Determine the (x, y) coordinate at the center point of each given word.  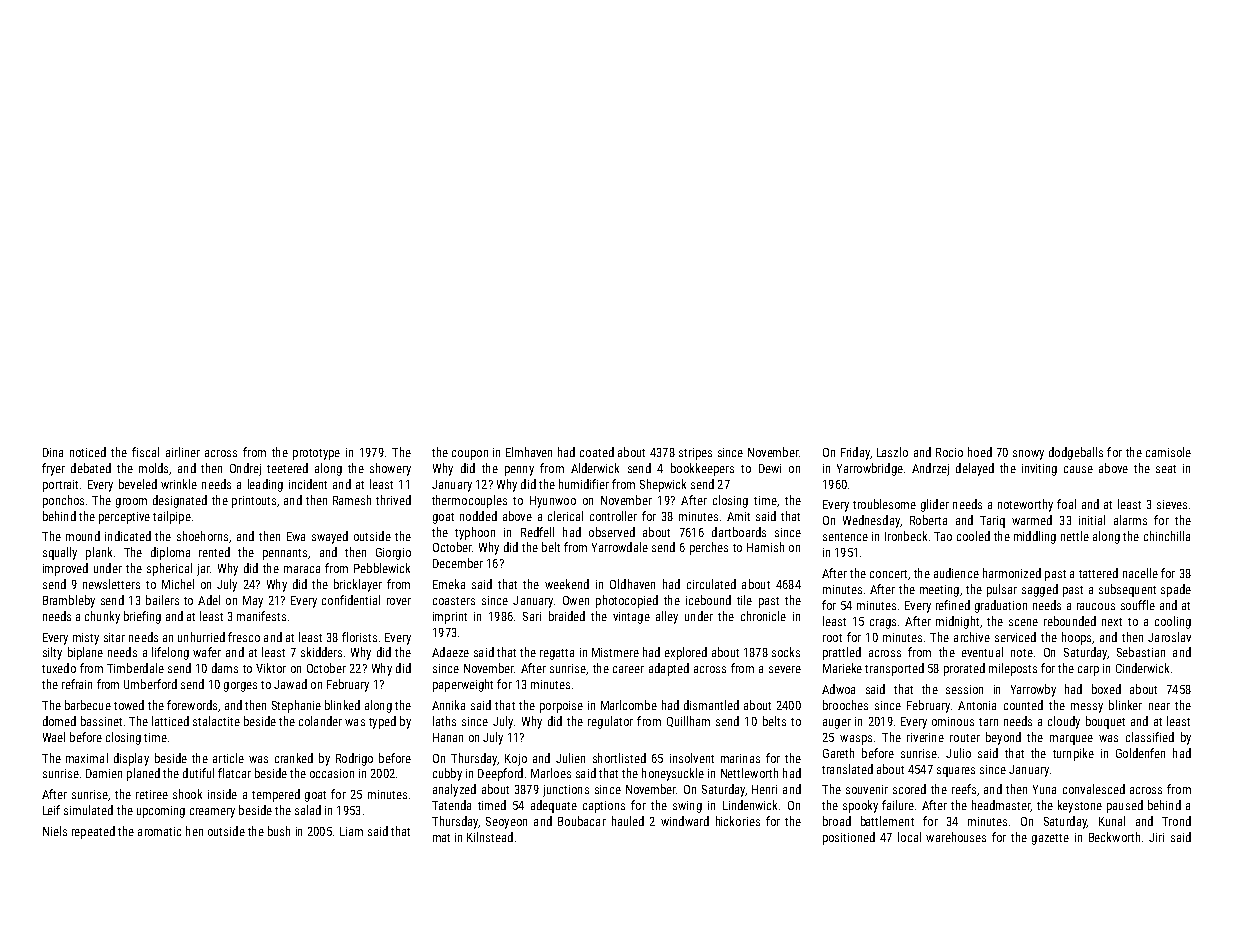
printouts (254, 502)
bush (279, 831)
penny (519, 471)
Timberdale (135, 668)
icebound (708, 600)
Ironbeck (906, 536)
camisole (1168, 452)
